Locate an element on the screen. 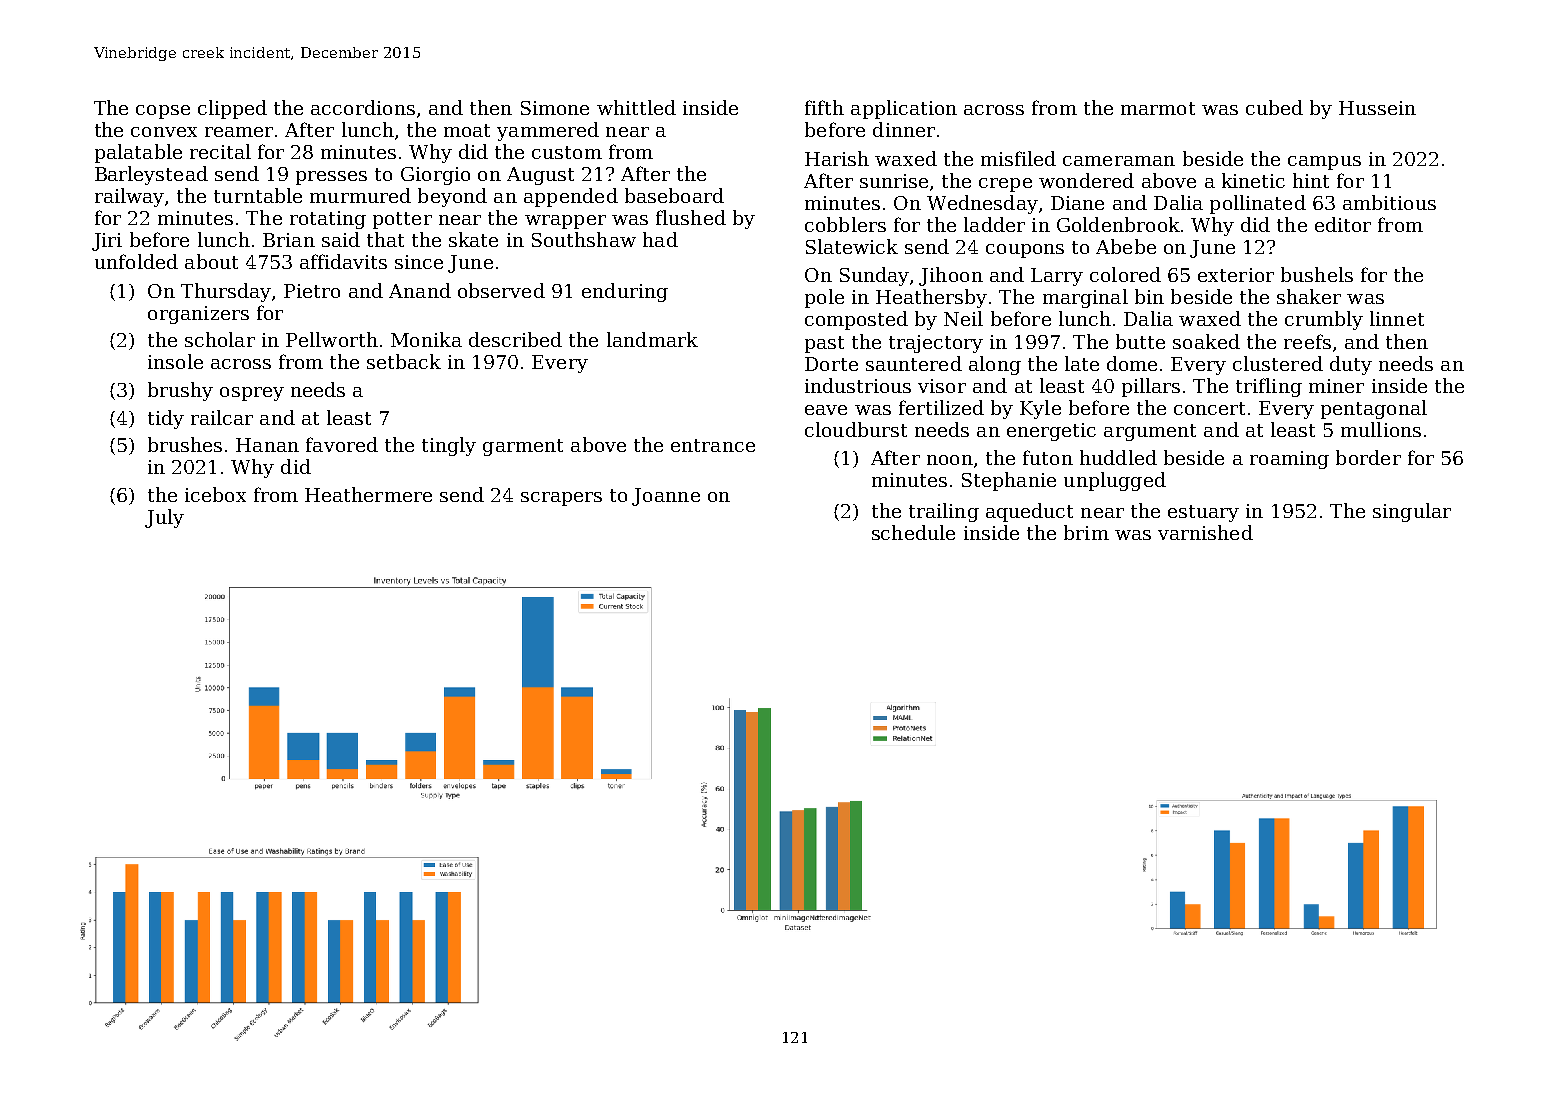 The image size is (1561, 1103). railway is located at coordinates (129, 197).
